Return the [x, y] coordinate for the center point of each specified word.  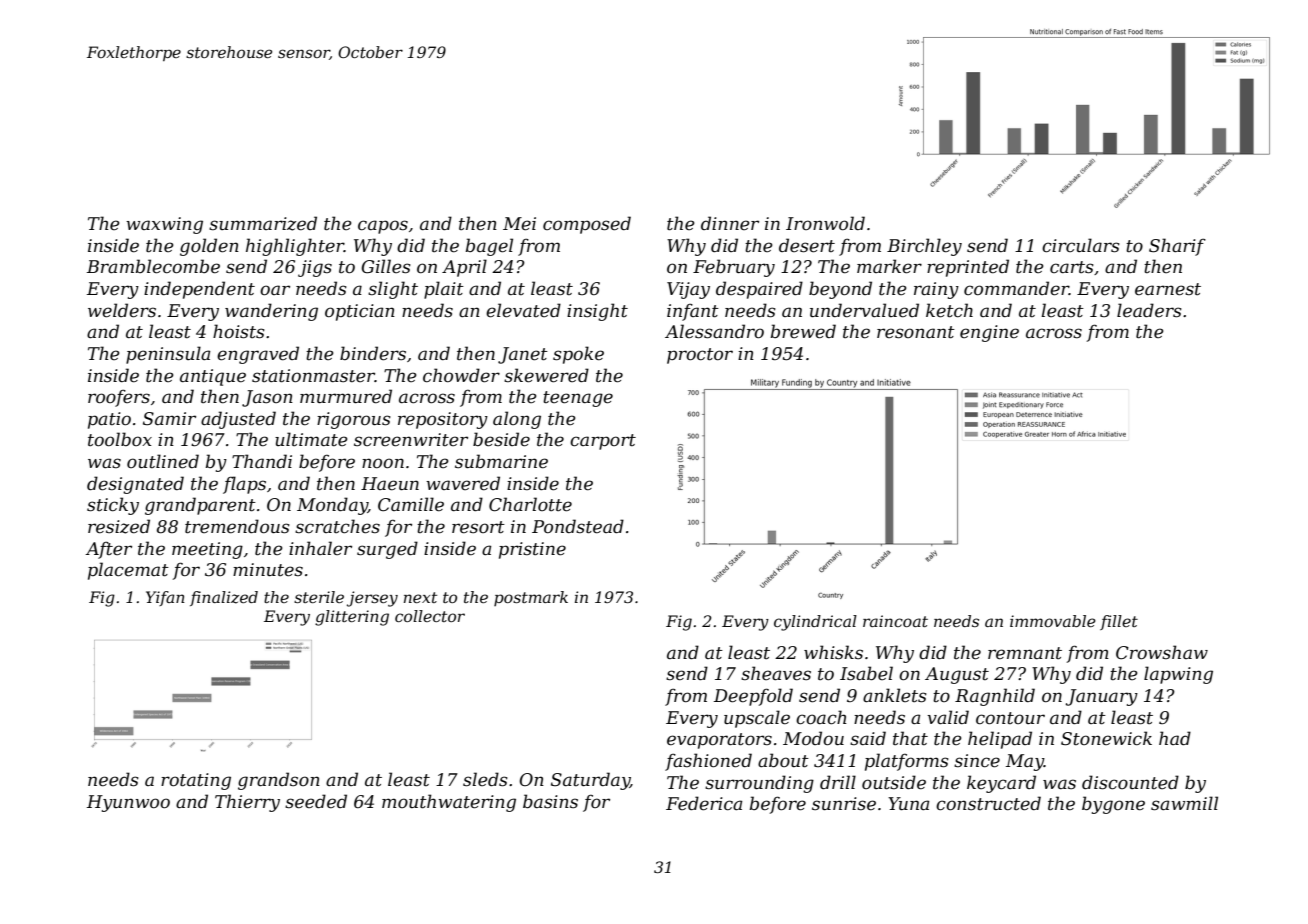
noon [383, 463]
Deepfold [753, 697]
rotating [196, 781]
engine [989, 333]
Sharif [1177, 247]
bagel [489, 247]
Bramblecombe [153, 266]
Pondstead [578, 526]
